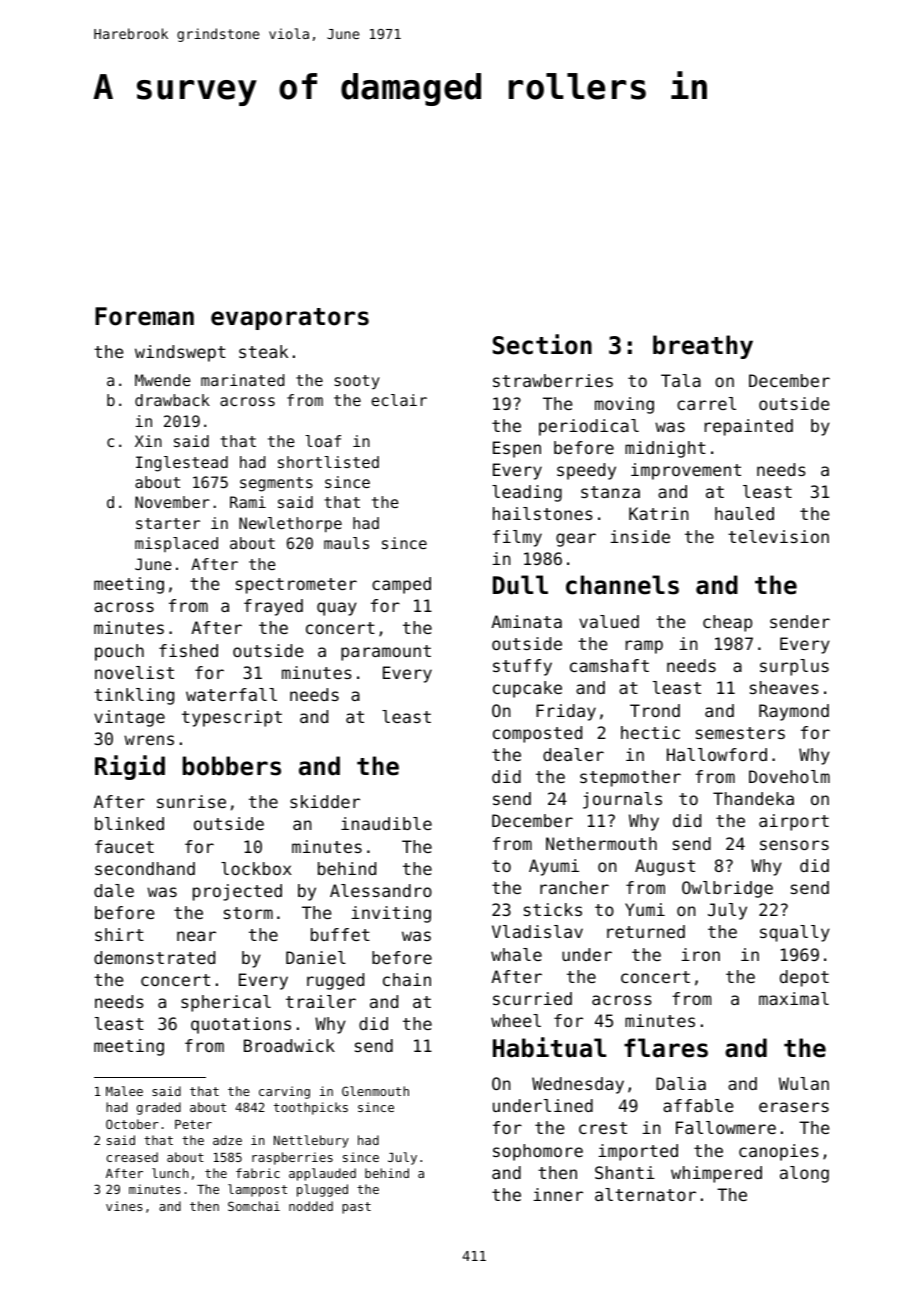 The image size is (924, 1311). Describe the element at coordinates (703, 347) in the screenshot. I see `breathy` at that location.
